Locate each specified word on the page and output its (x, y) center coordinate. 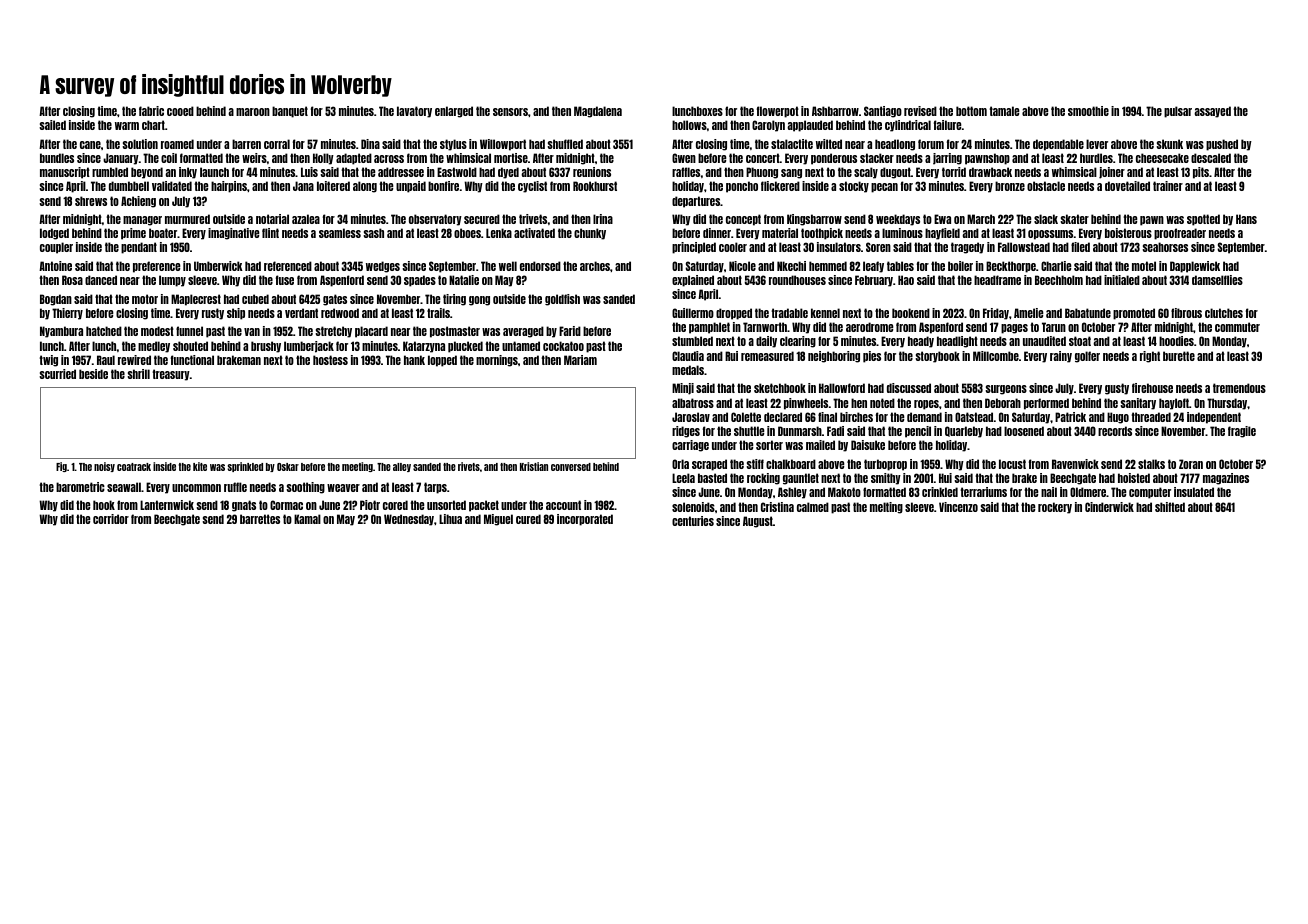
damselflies (1217, 280)
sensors (510, 112)
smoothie (1088, 111)
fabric (151, 111)
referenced (288, 266)
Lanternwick (167, 505)
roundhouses (797, 280)
